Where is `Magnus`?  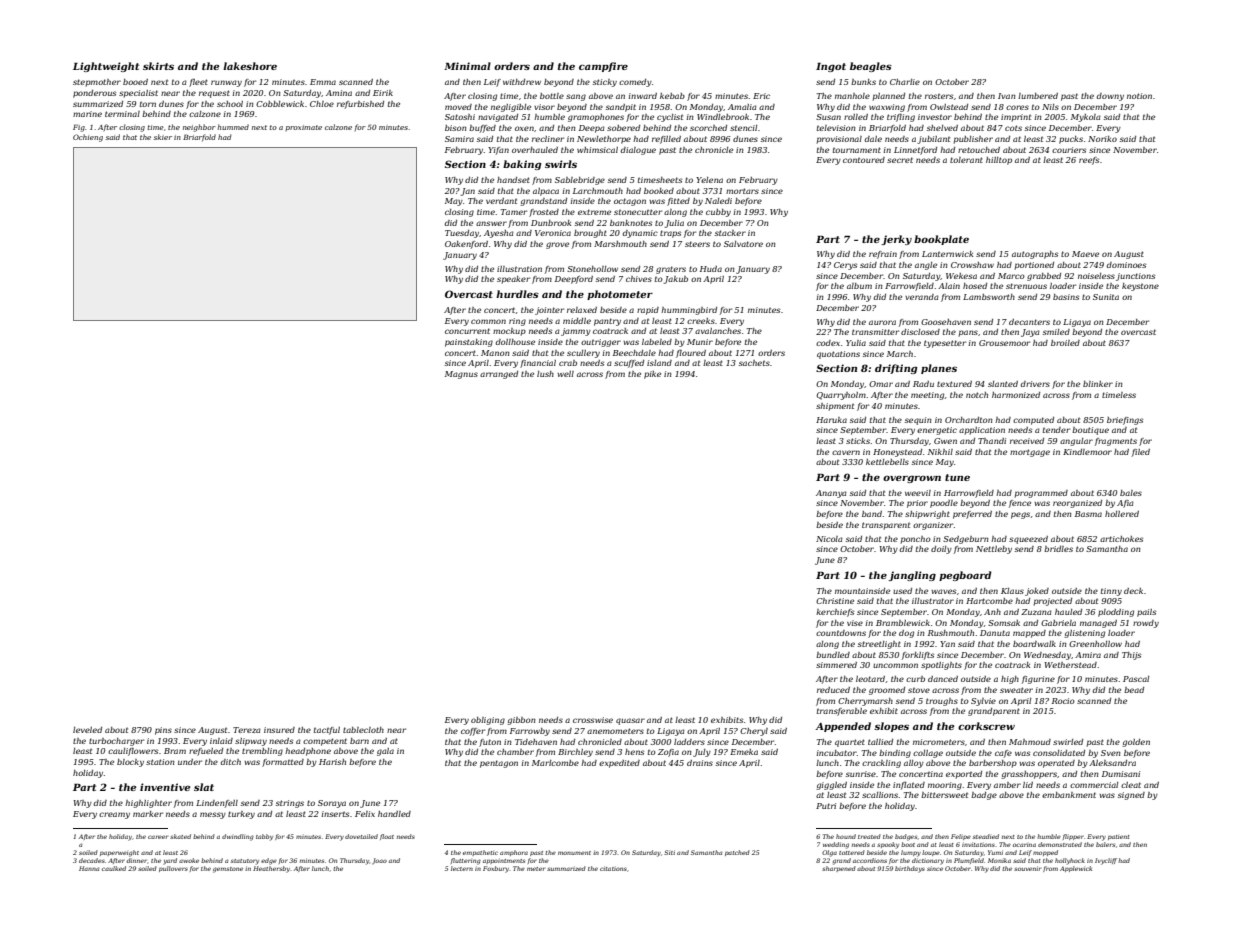
Magnus is located at coordinates (461, 375).
